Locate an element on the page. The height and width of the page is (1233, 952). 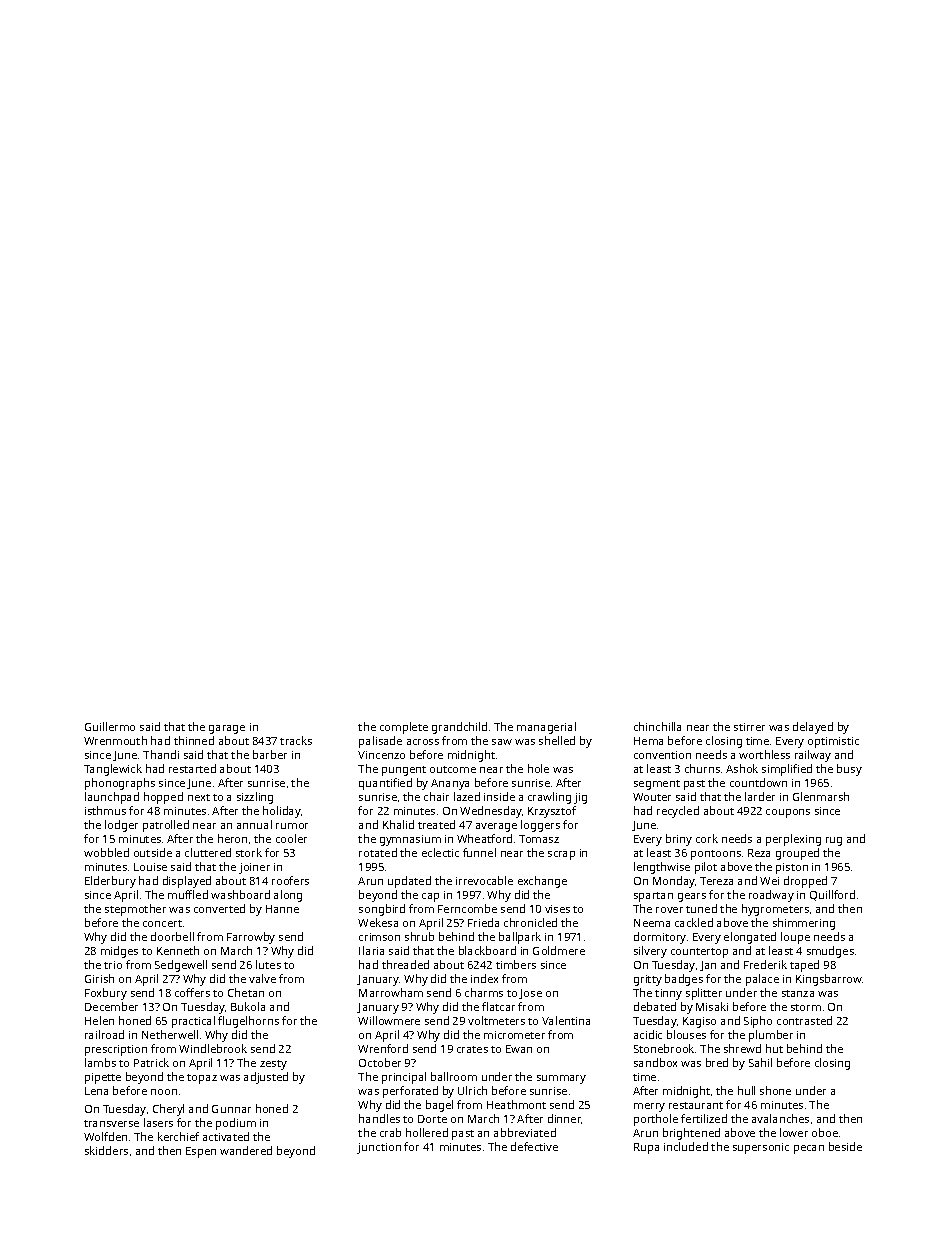
Valentina is located at coordinates (566, 1020).
